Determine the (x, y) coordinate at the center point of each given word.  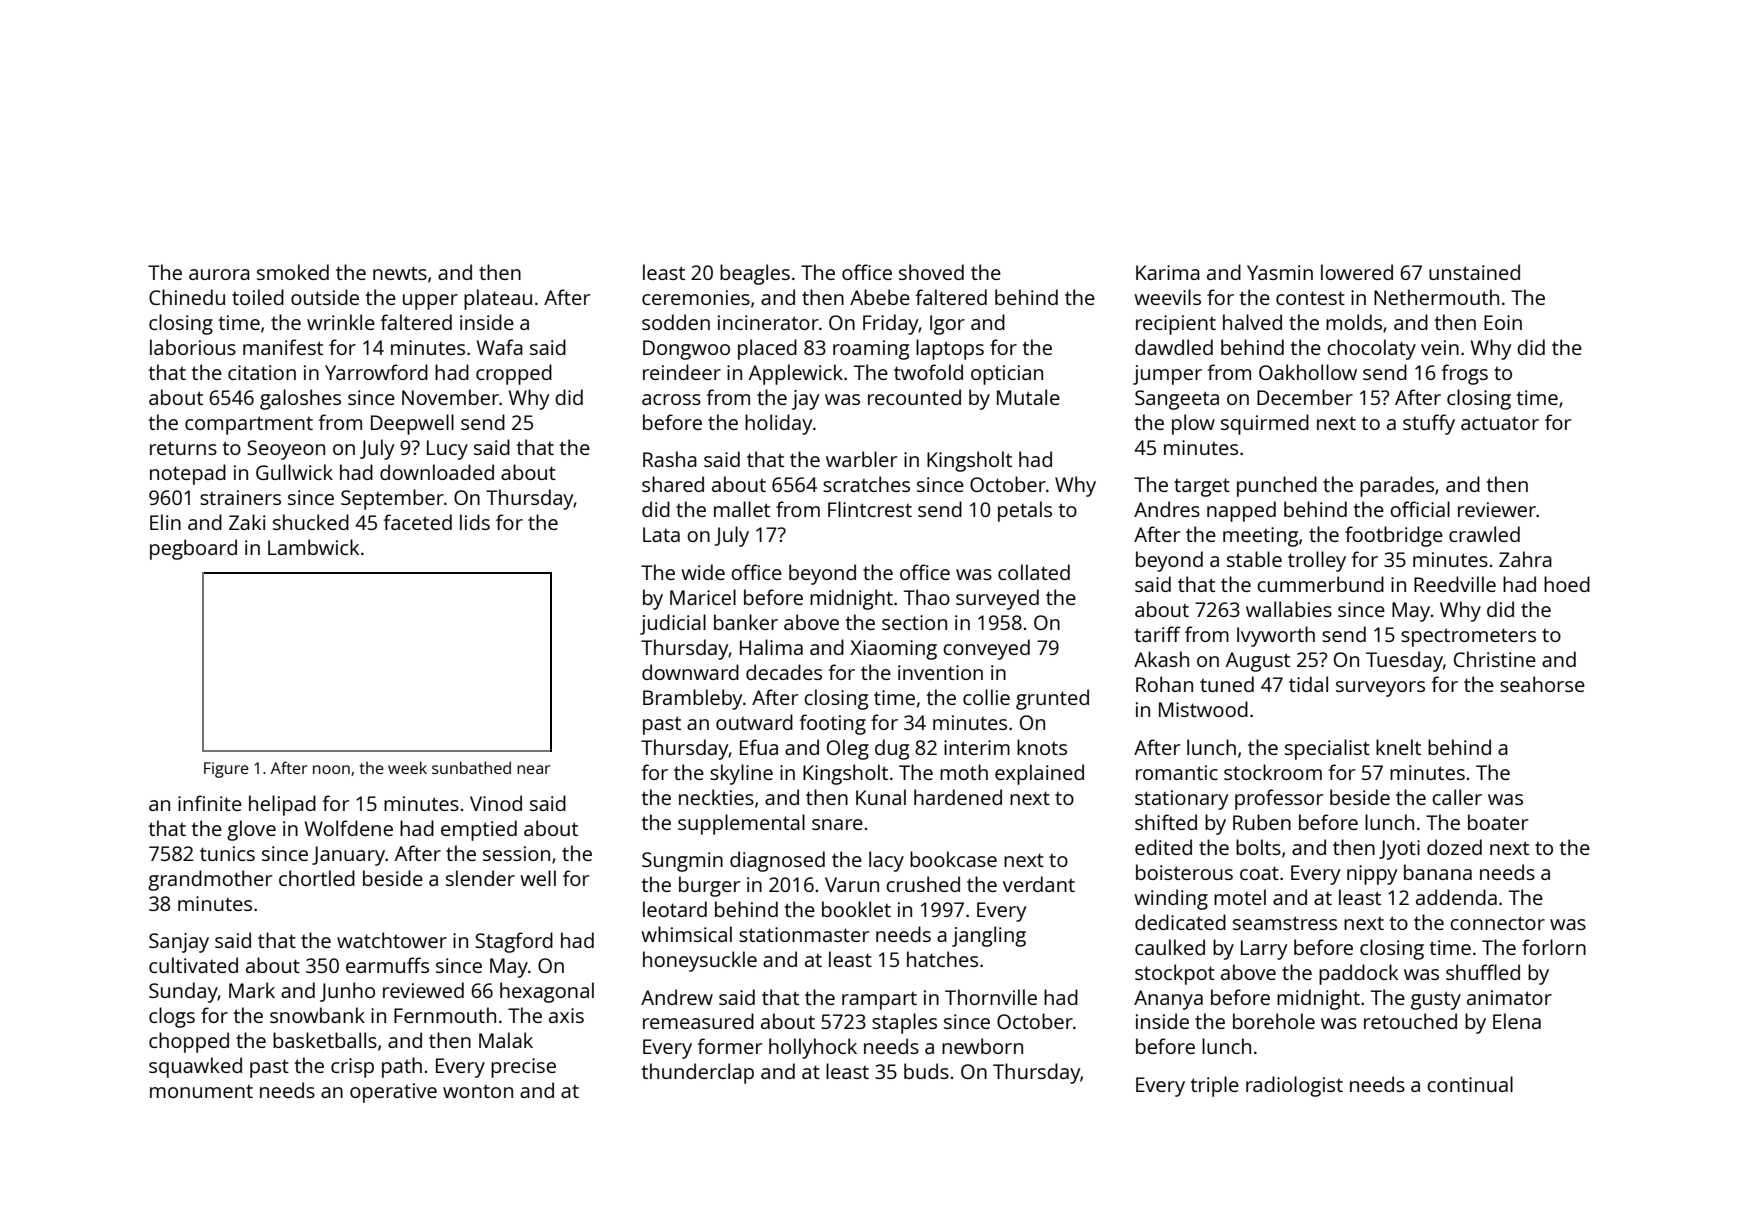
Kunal (881, 797)
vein (1440, 347)
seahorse (1542, 684)
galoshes (300, 399)
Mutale (1028, 397)
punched (1277, 486)
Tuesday (1404, 661)
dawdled (1174, 347)
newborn (982, 1046)
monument (201, 1091)
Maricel (703, 597)
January (348, 856)
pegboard (193, 549)
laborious (193, 347)
